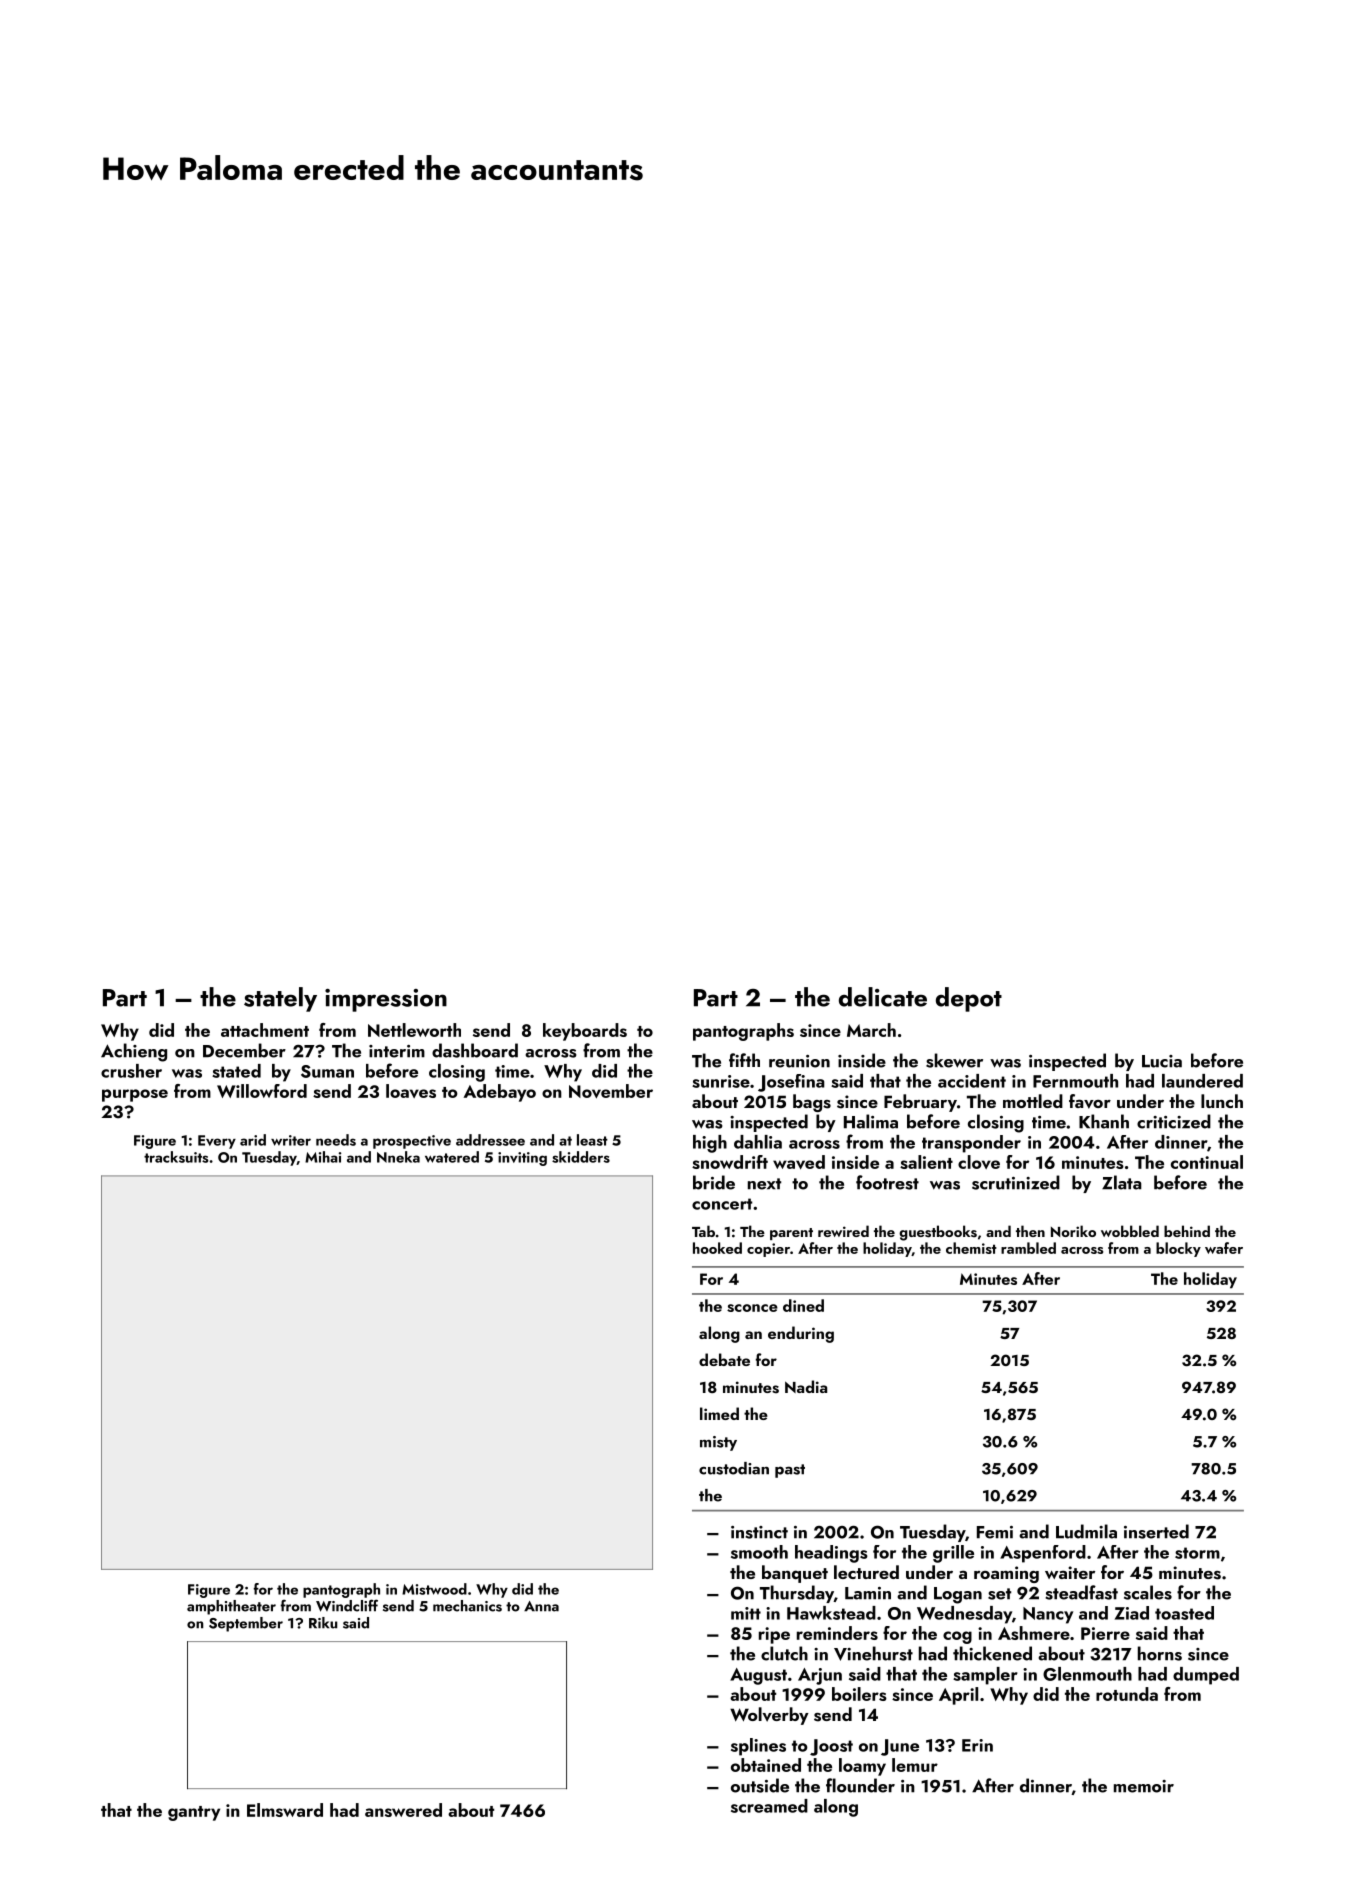  Describe the element at coordinates (246, 1624) in the screenshot. I see `September` at that location.
